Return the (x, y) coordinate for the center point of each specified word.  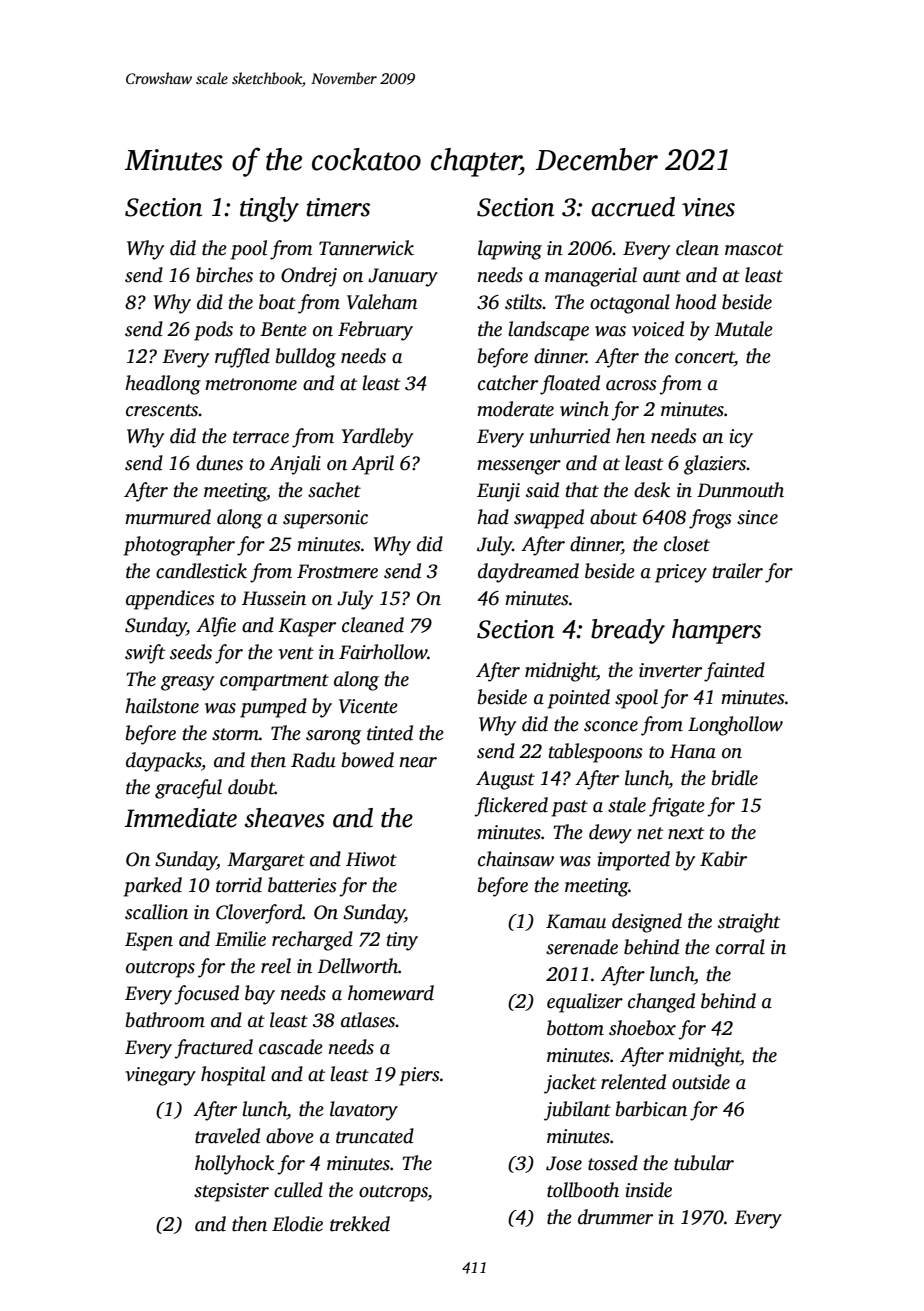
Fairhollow (383, 652)
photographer (179, 546)
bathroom (165, 1020)
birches (224, 275)
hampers (716, 631)
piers (419, 1076)
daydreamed (528, 573)
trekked (360, 1224)
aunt (662, 276)
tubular (704, 1163)
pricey (681, 573)
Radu (313, 760)
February (375, 331)
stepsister (231, 1192)
